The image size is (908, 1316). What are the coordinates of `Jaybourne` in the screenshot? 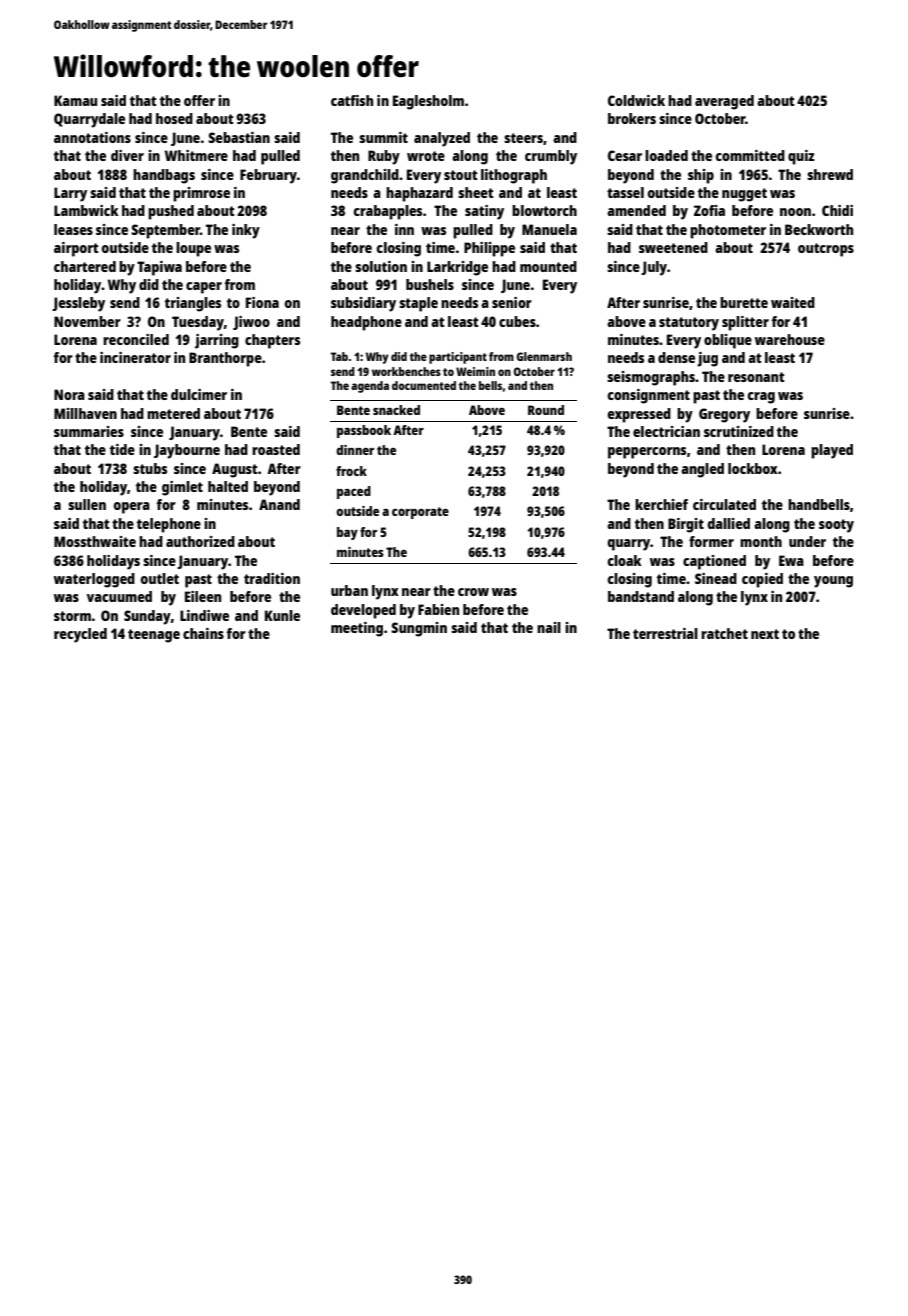 It's located at (187, 451).
